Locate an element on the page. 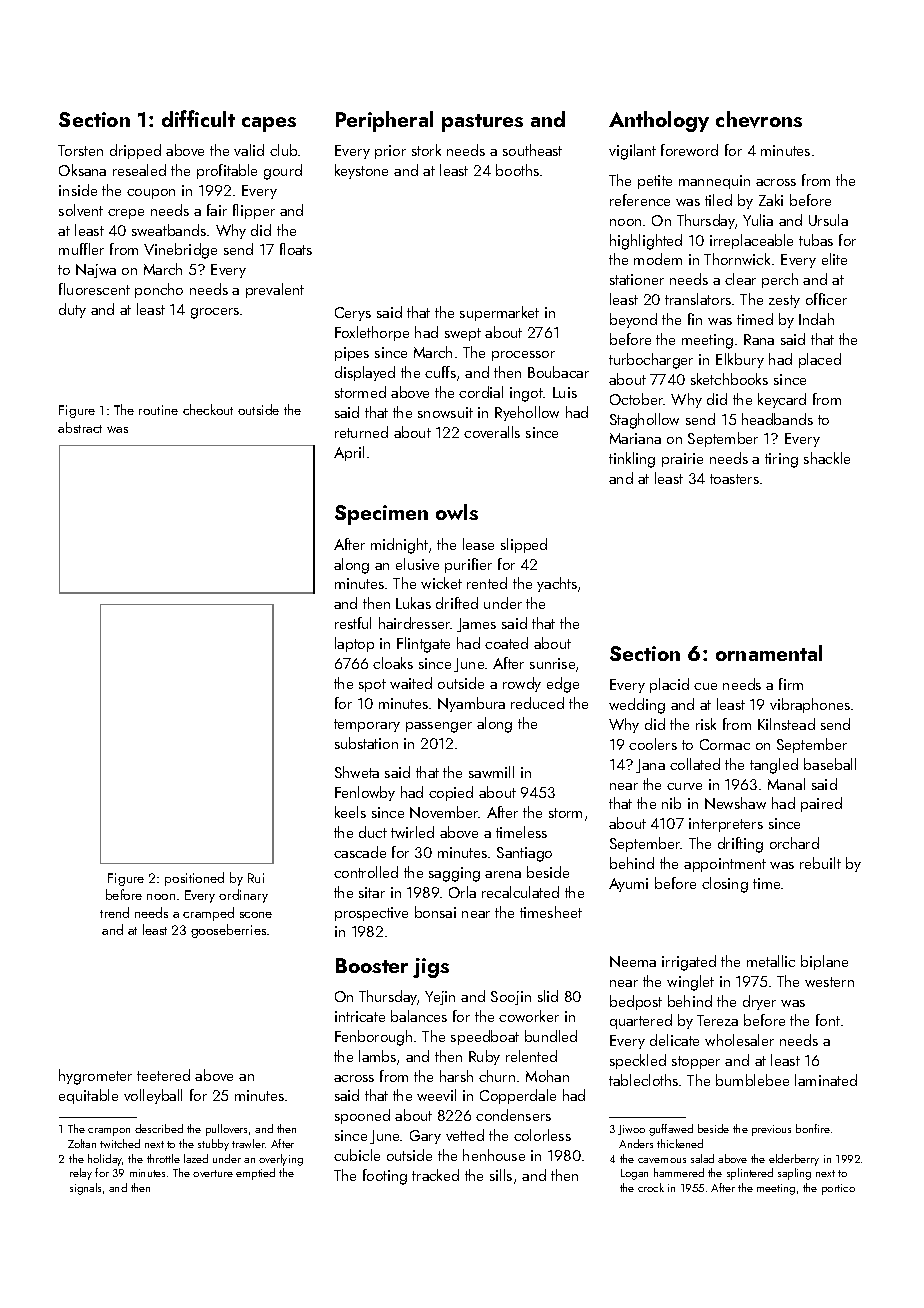 Image resolution: width=924 pixels, height=1308 pixels. dryer is located at coordinates (759, 1002).
